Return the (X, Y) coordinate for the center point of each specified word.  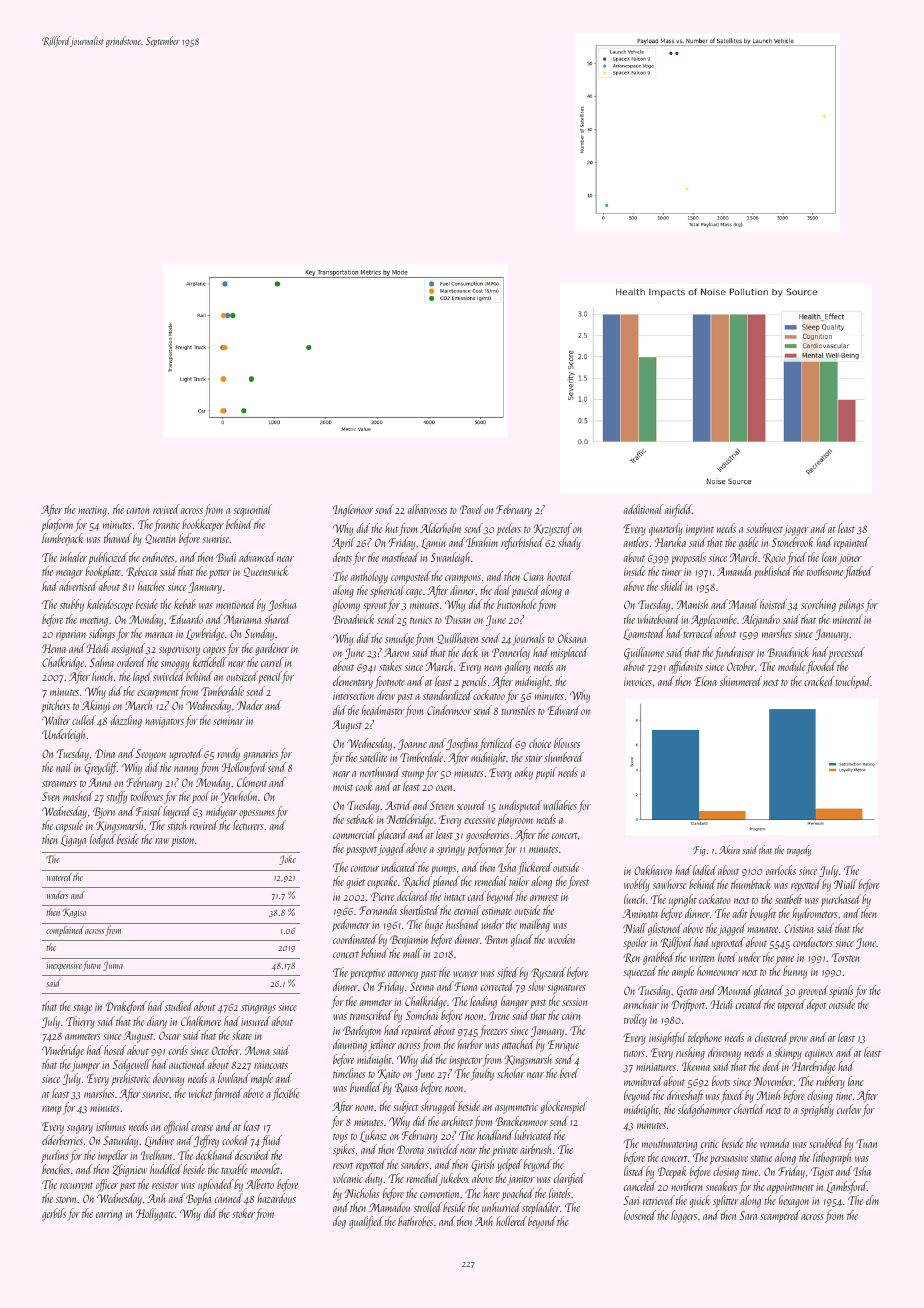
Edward (564, 710)
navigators (164, 722)
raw (162, 841)
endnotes (158, 557)
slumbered (564, 757)
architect (457, 1121)
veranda (774, 1143)
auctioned (187, 1064)
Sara (748, 1215)
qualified (366, 1222)
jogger (796, 530)
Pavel (471, 509)
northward (380, 772)
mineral (848, 619)
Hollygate (155, 1214)
